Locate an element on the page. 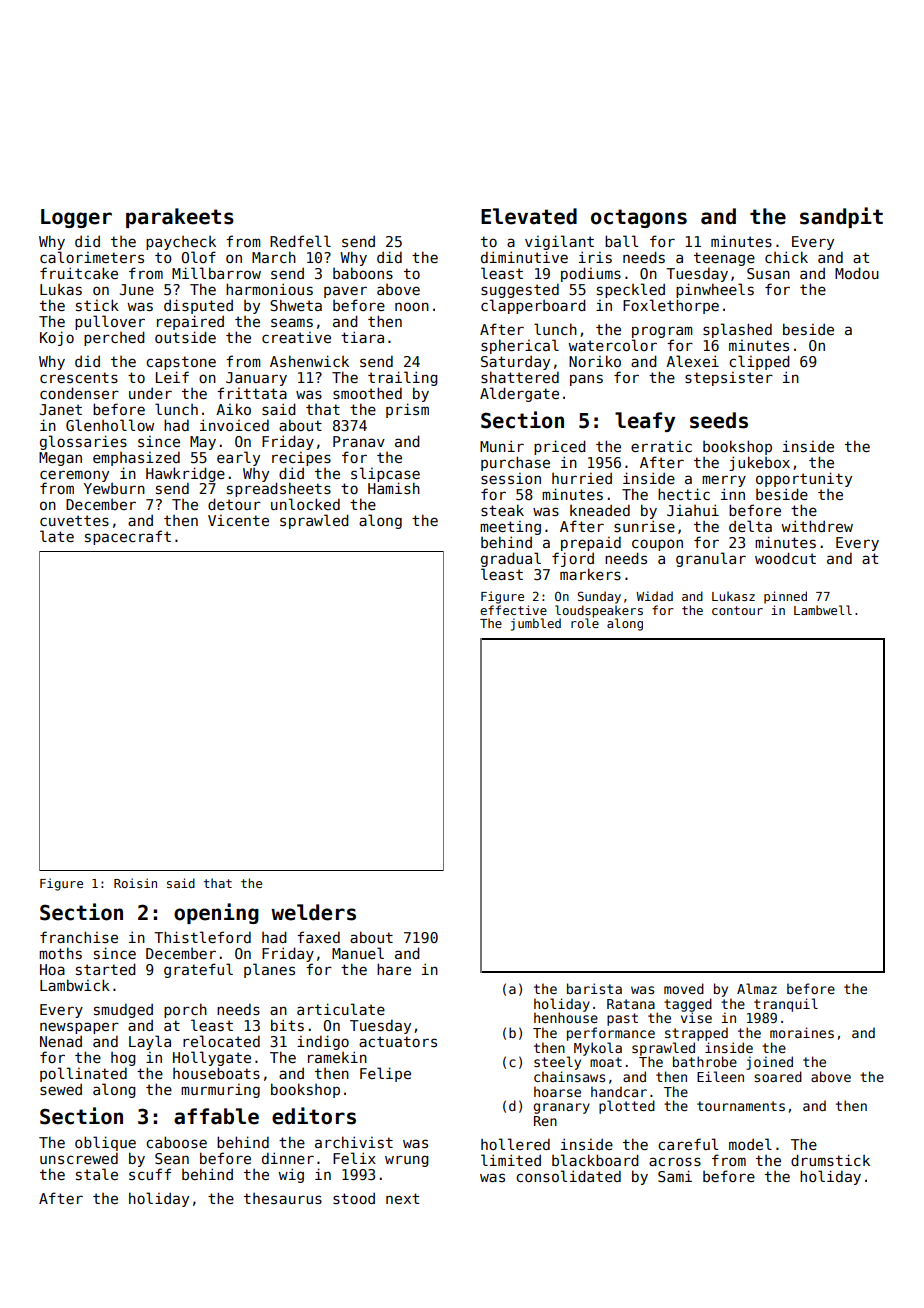 The width and height of the page is (924, 1308). Roisin is located at coordinates (135, 883).
